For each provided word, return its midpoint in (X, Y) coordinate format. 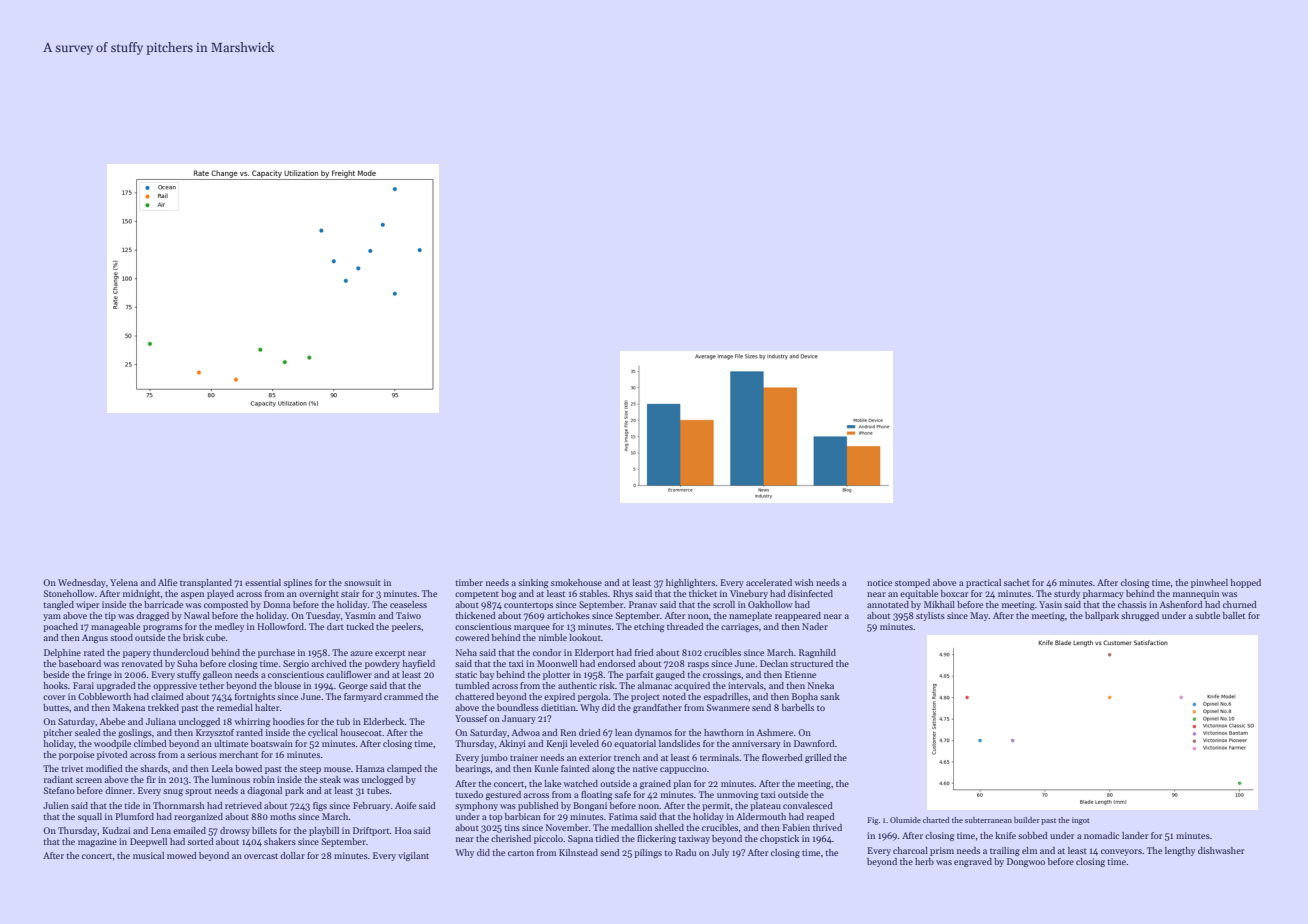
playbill (324, 831)
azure (362, 653)
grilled (818, 758)
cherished (511, 838)
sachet (1017, 582)
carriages (740, 627)
